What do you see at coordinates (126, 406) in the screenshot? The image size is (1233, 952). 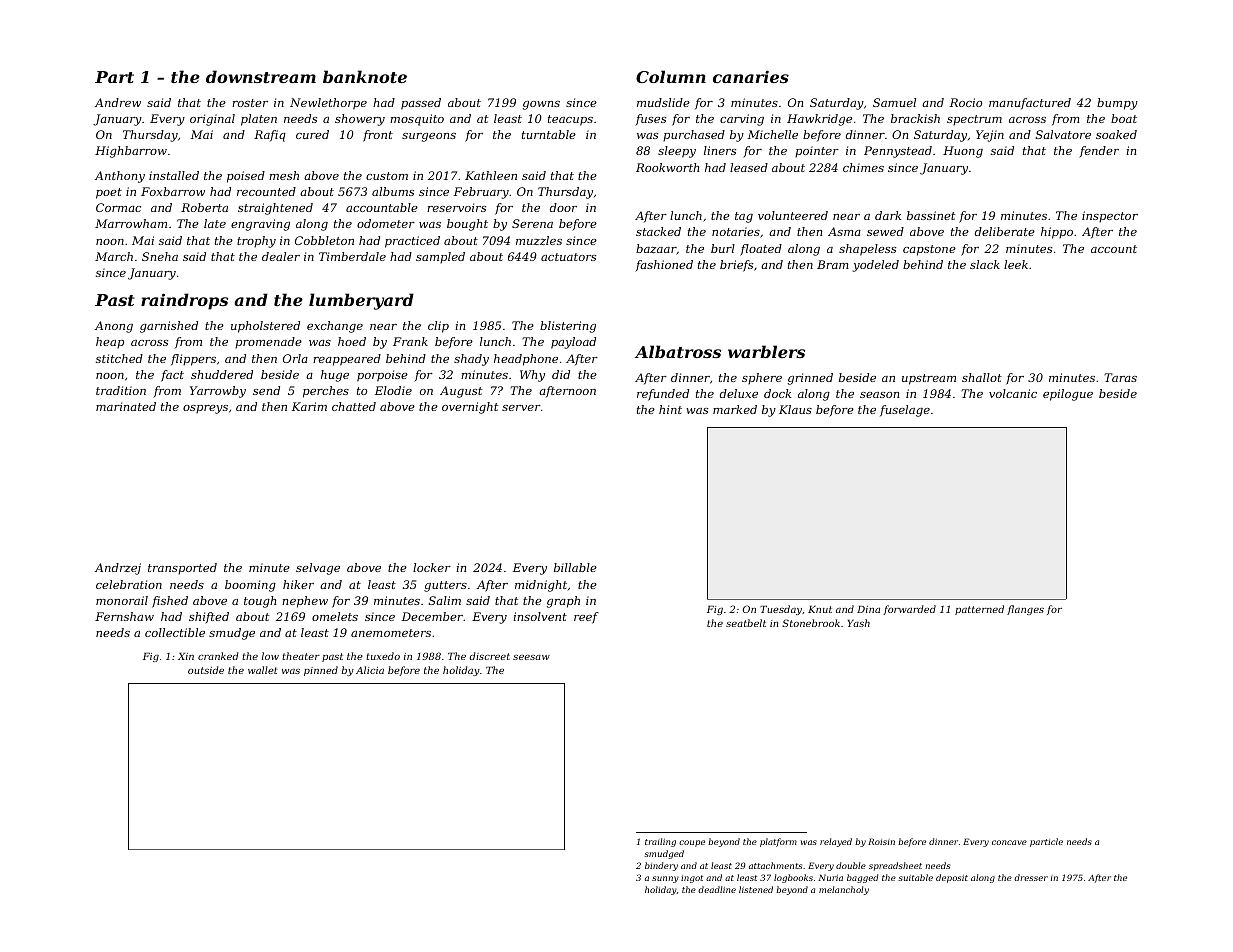 I see `marinated` at bounding box center [126, 406].
